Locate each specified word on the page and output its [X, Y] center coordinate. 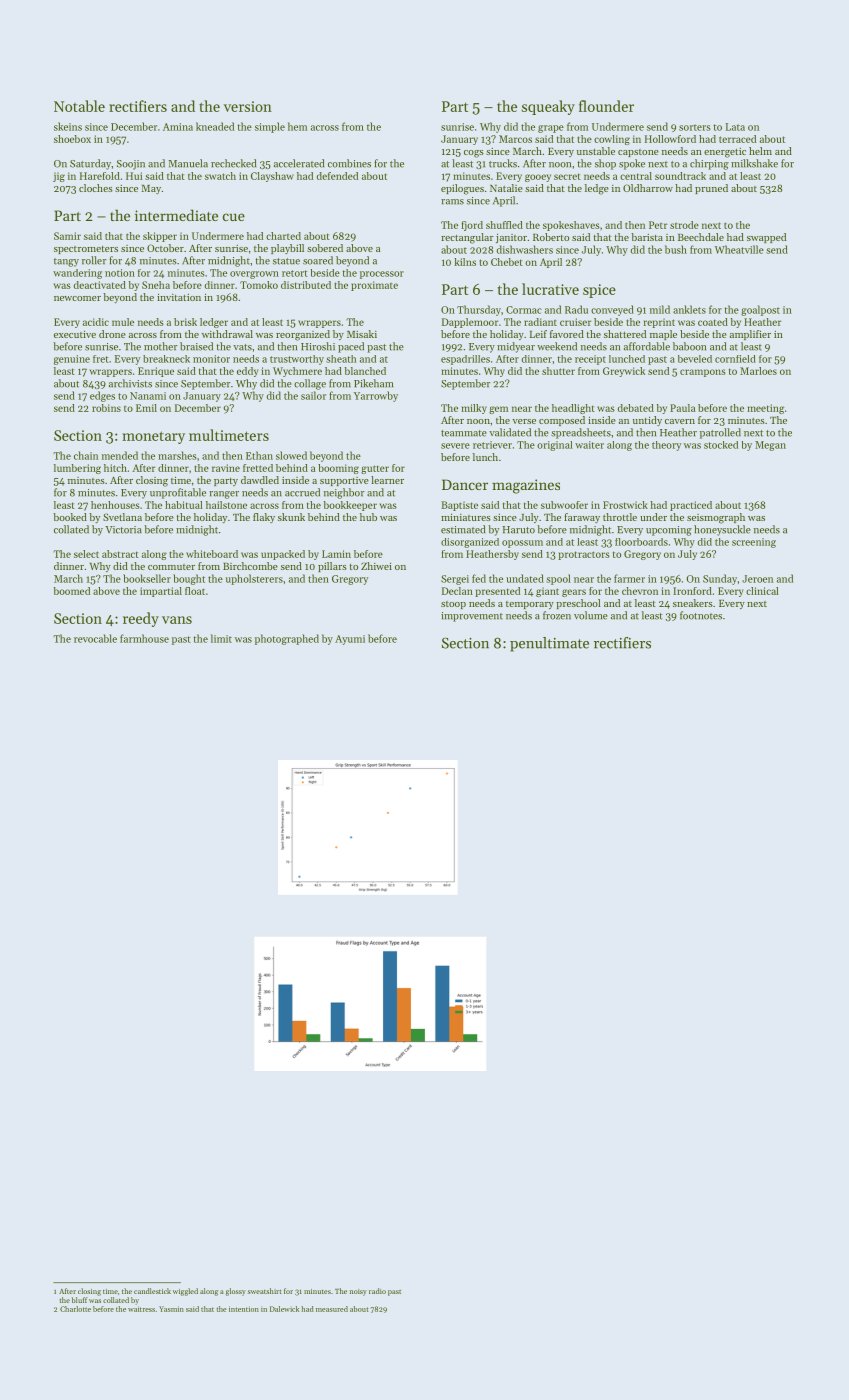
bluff [80, 1300]
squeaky [548, 107]
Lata [735, 127]
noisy [358, 1292]
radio [377, 1291]
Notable [79, 106]
